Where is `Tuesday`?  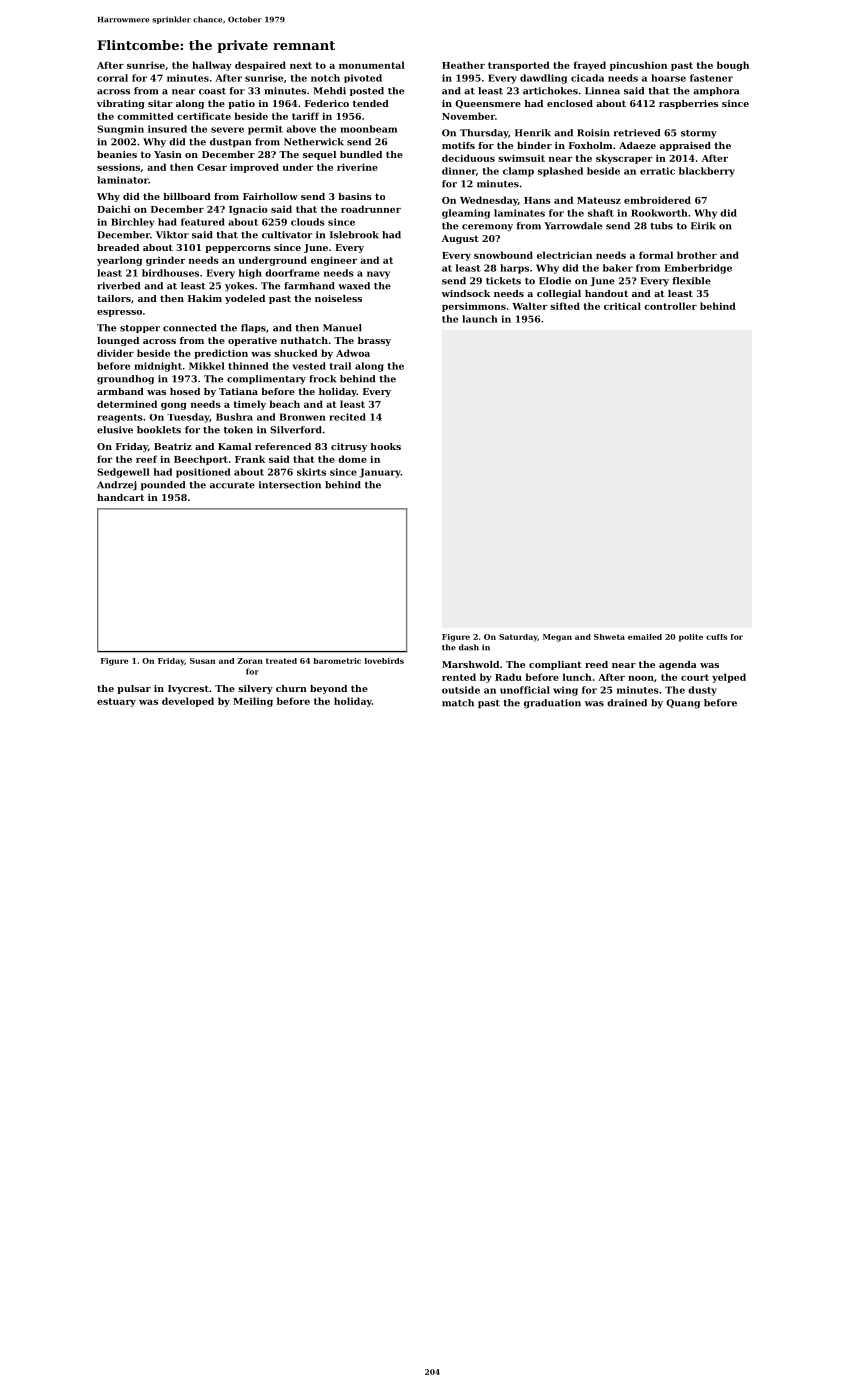 Tuesday is located at coordinates (188, 418).
